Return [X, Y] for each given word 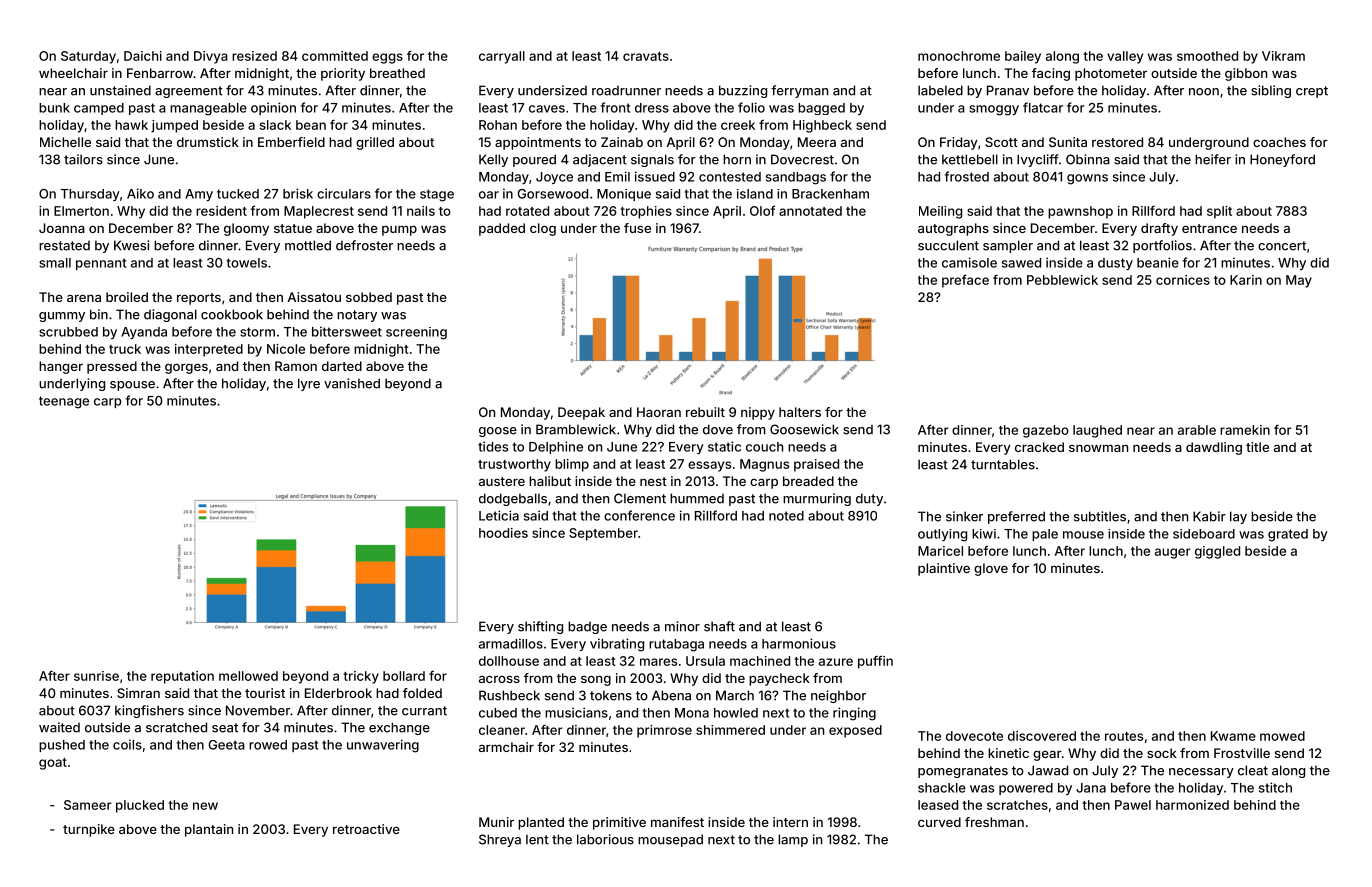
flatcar [1043, 107]
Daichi [143, 56]
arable [1197, 430]
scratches [1017, 805]
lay [1238, 517]
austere [502, 481]
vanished [352, 383]
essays [709, 466]
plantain [209, 830]
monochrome [959, 56]
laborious [605, 839]
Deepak [581, 413]
